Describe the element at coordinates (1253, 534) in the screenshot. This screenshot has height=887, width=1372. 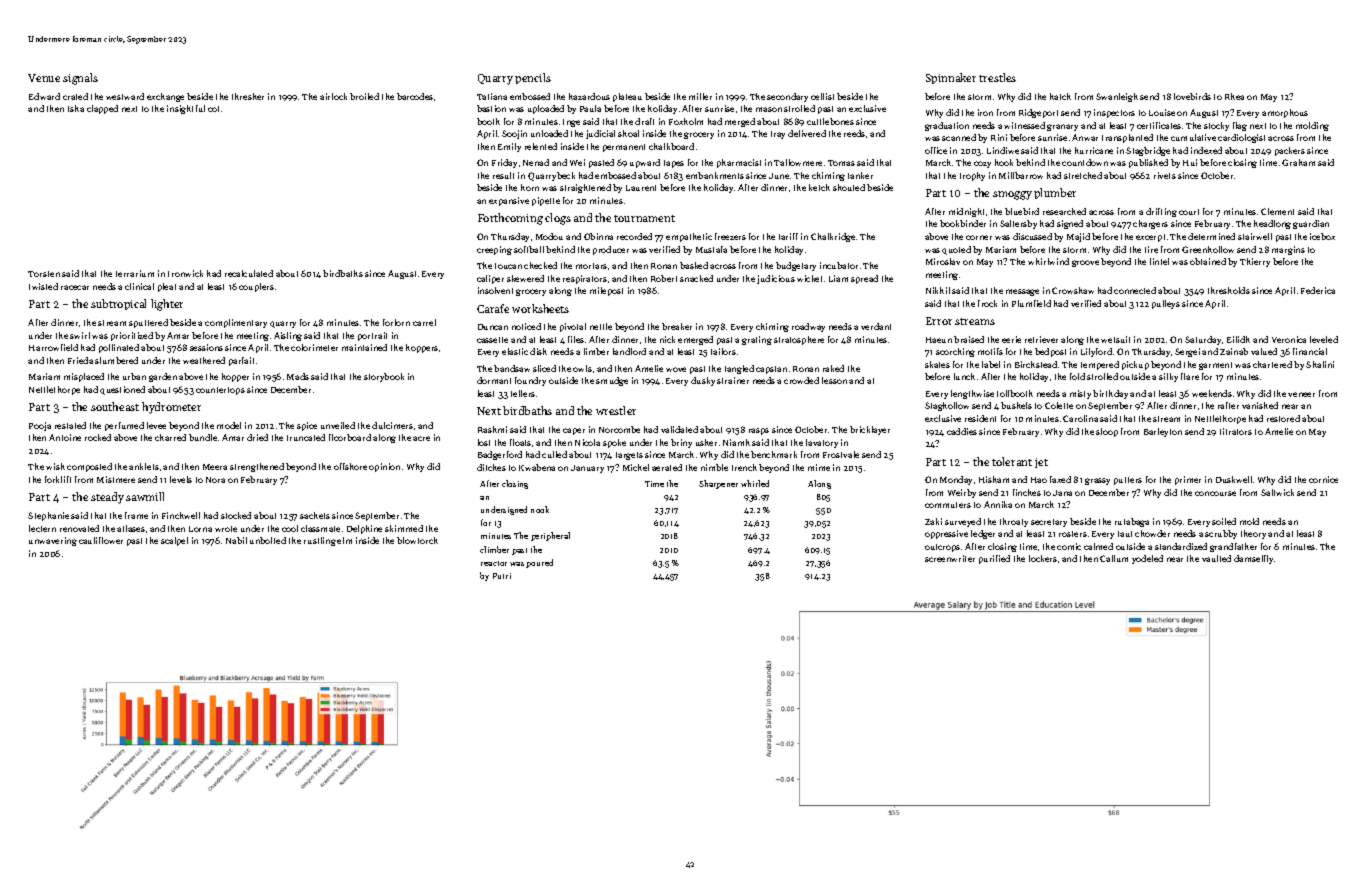
I see `theory` at that location.
